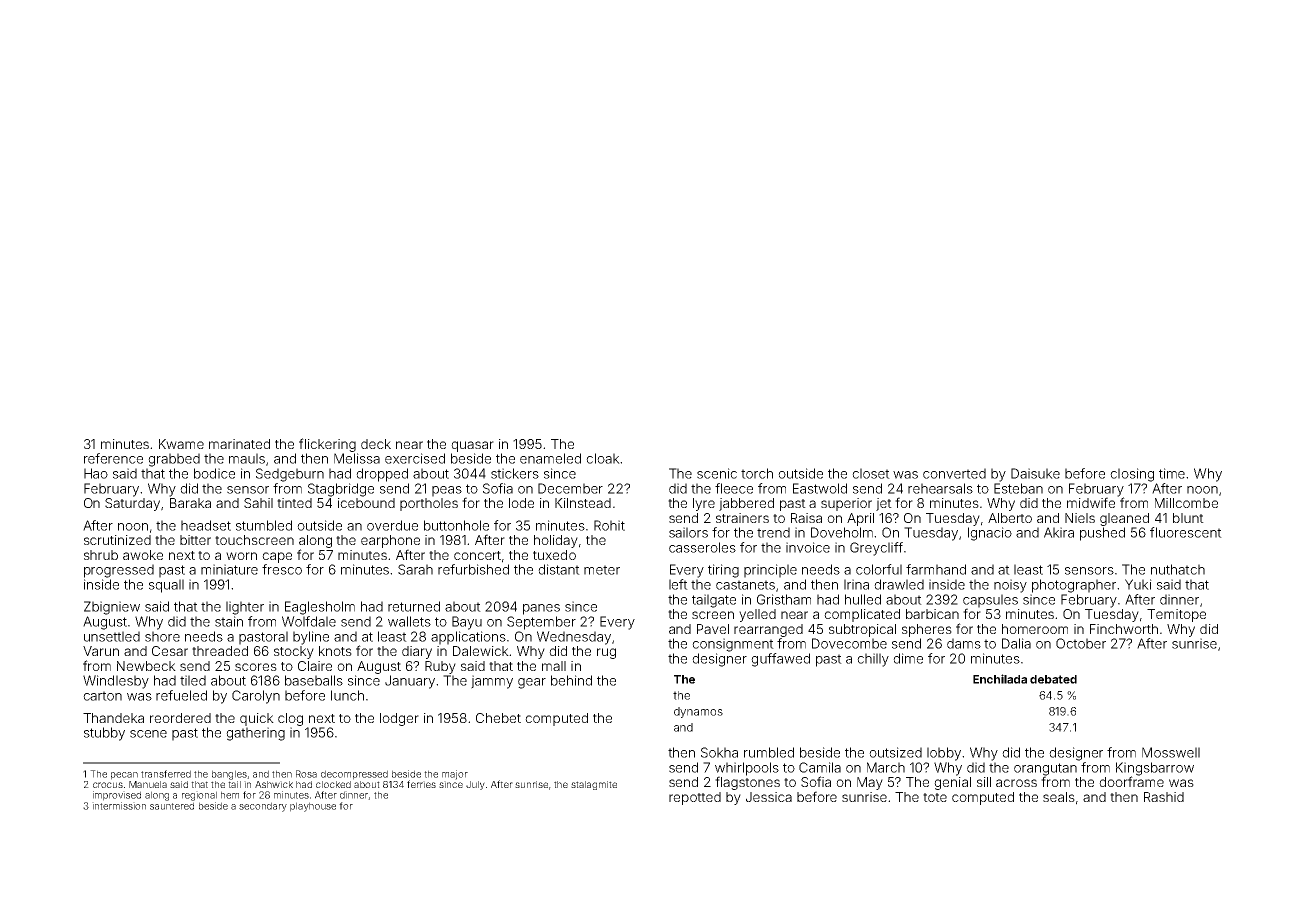 The width and height of the screenshot is (1308, 924). Describe the element at coordinates (132, 504) in the screenshot. I see `Saturday` at that location.
